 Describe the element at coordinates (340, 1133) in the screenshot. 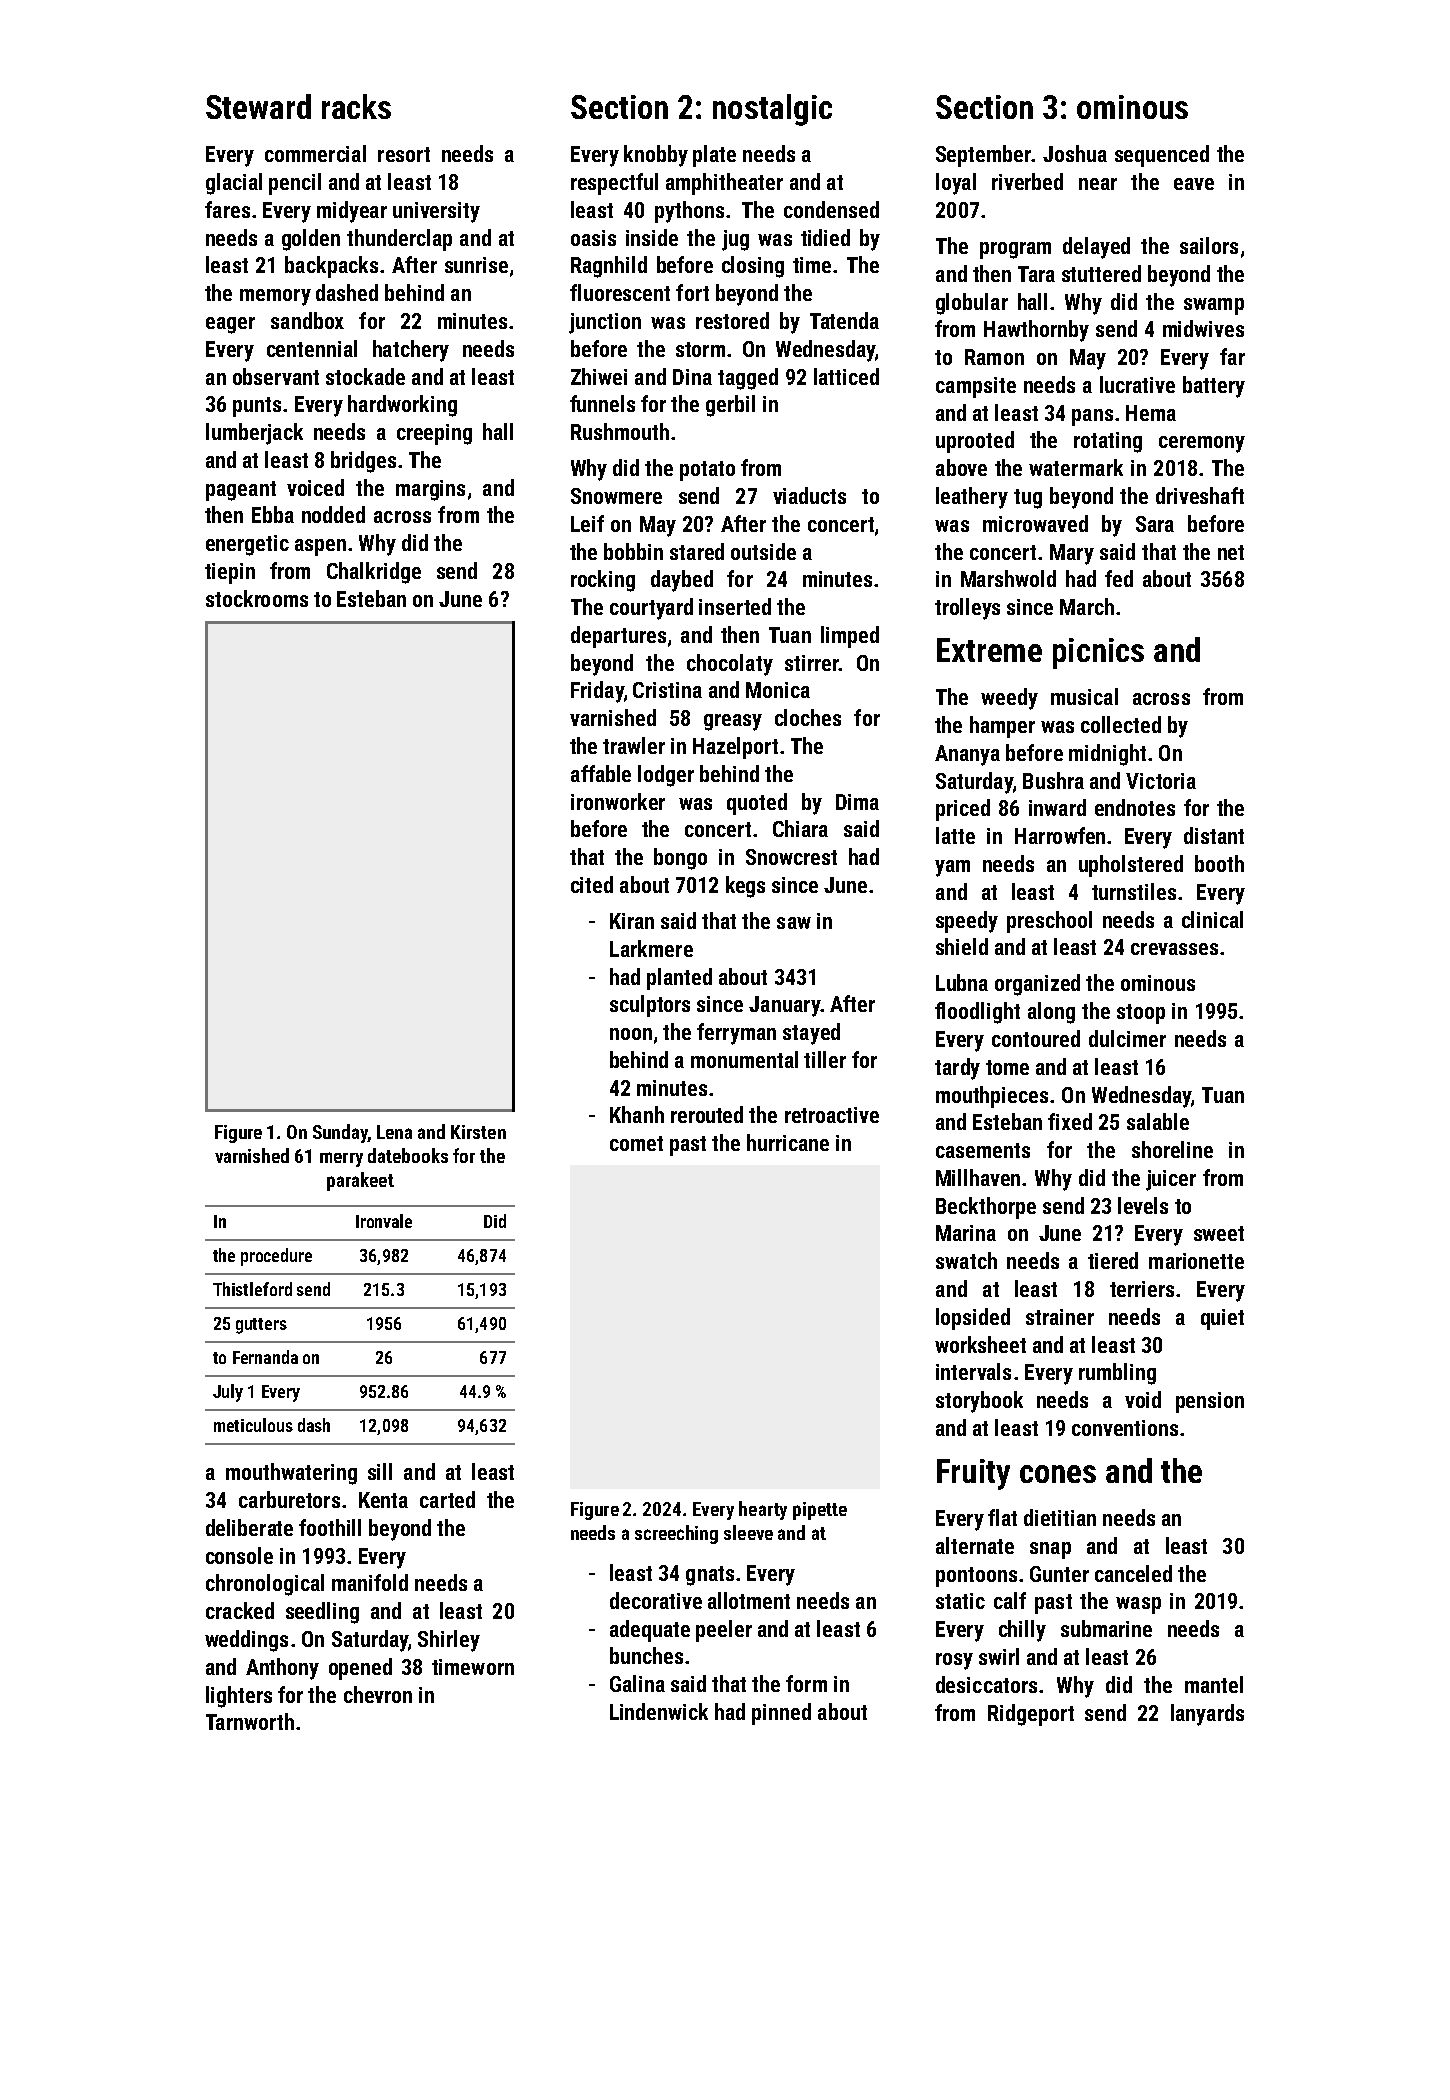

I see `Sunday` at that location.
